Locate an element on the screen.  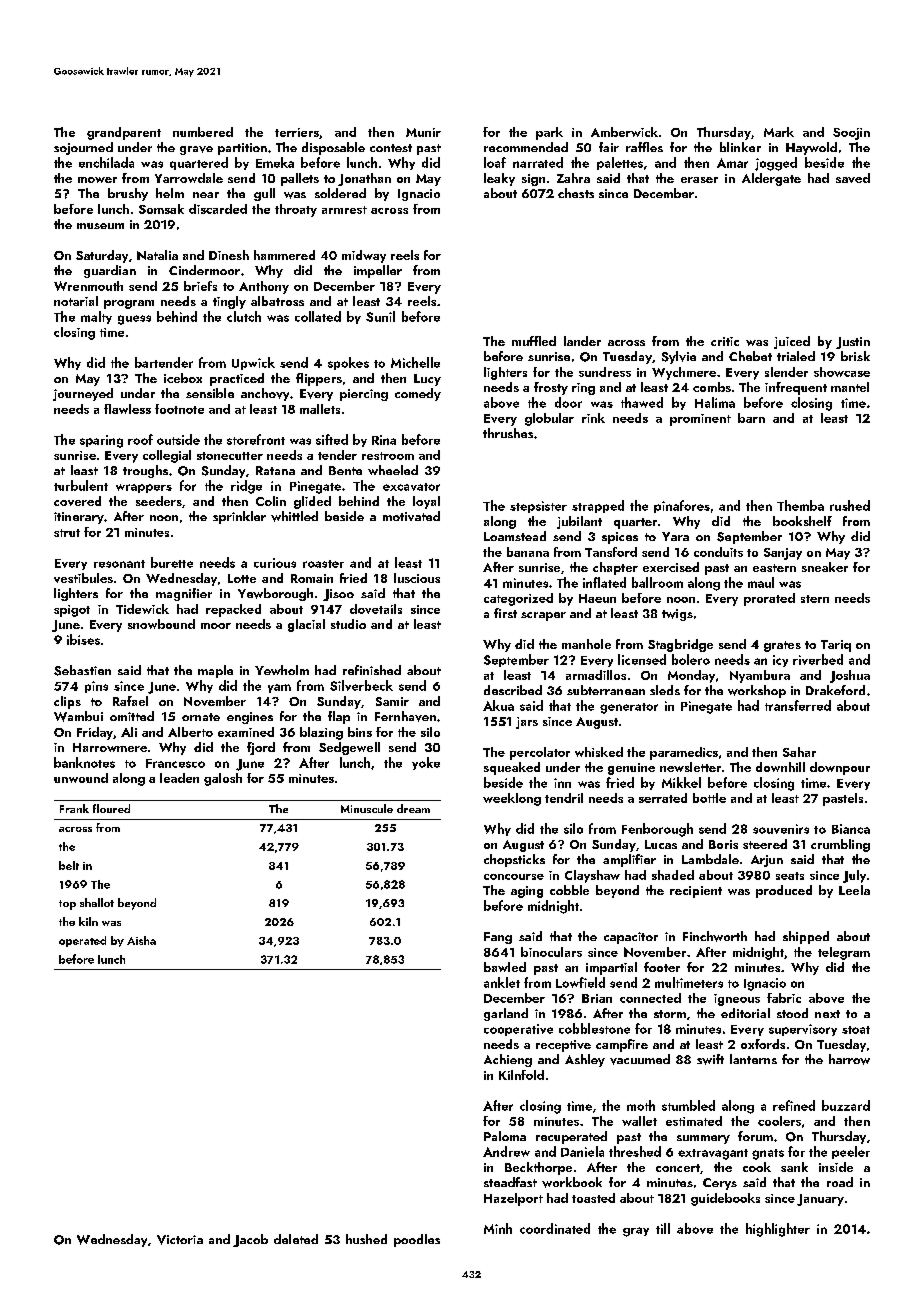
leaky is located at coordinates (499, 179).
